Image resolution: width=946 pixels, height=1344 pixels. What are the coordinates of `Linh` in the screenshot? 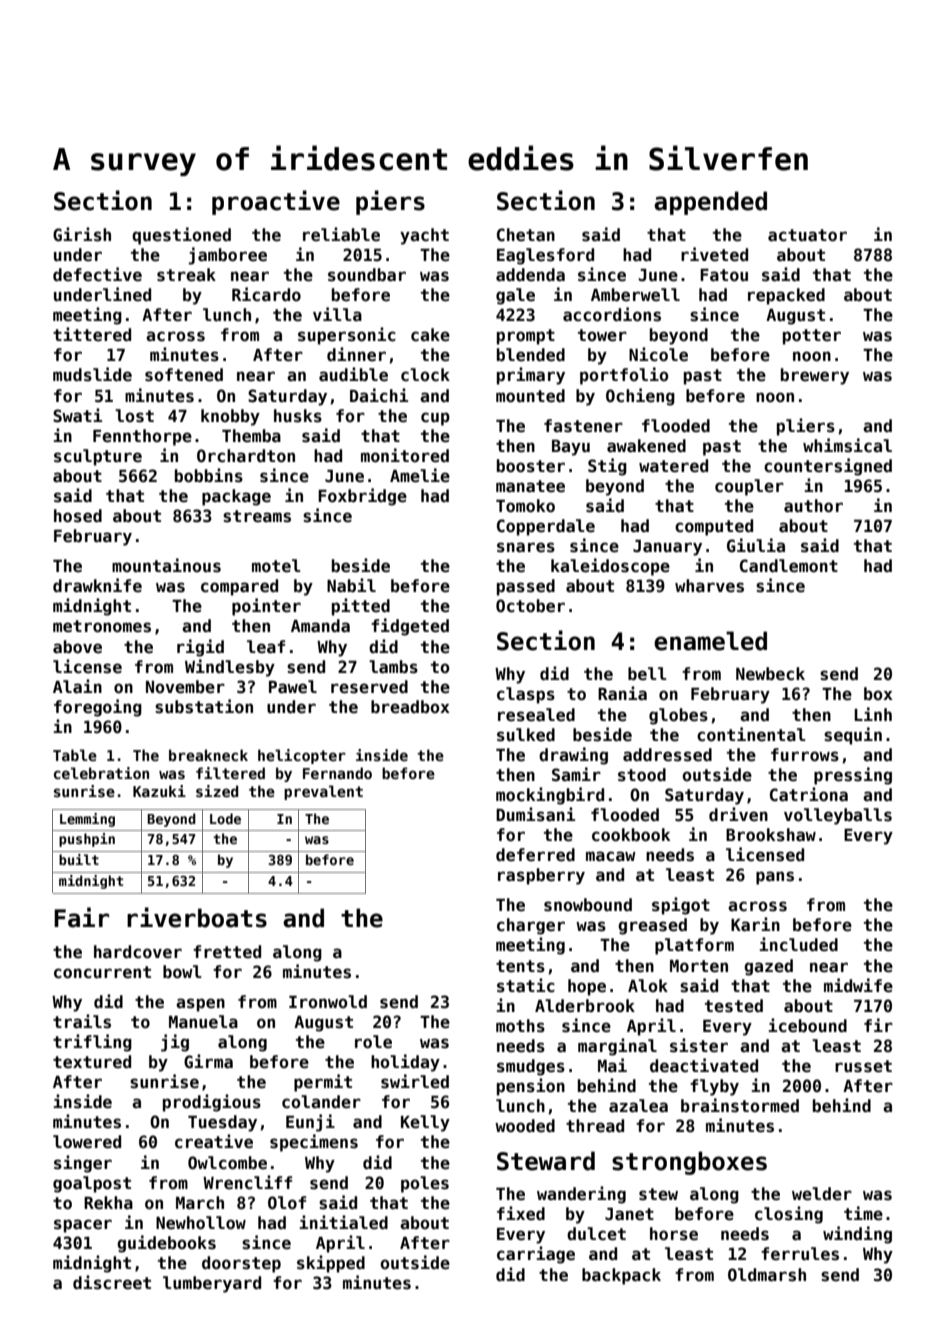 It's located at (873, 714).
